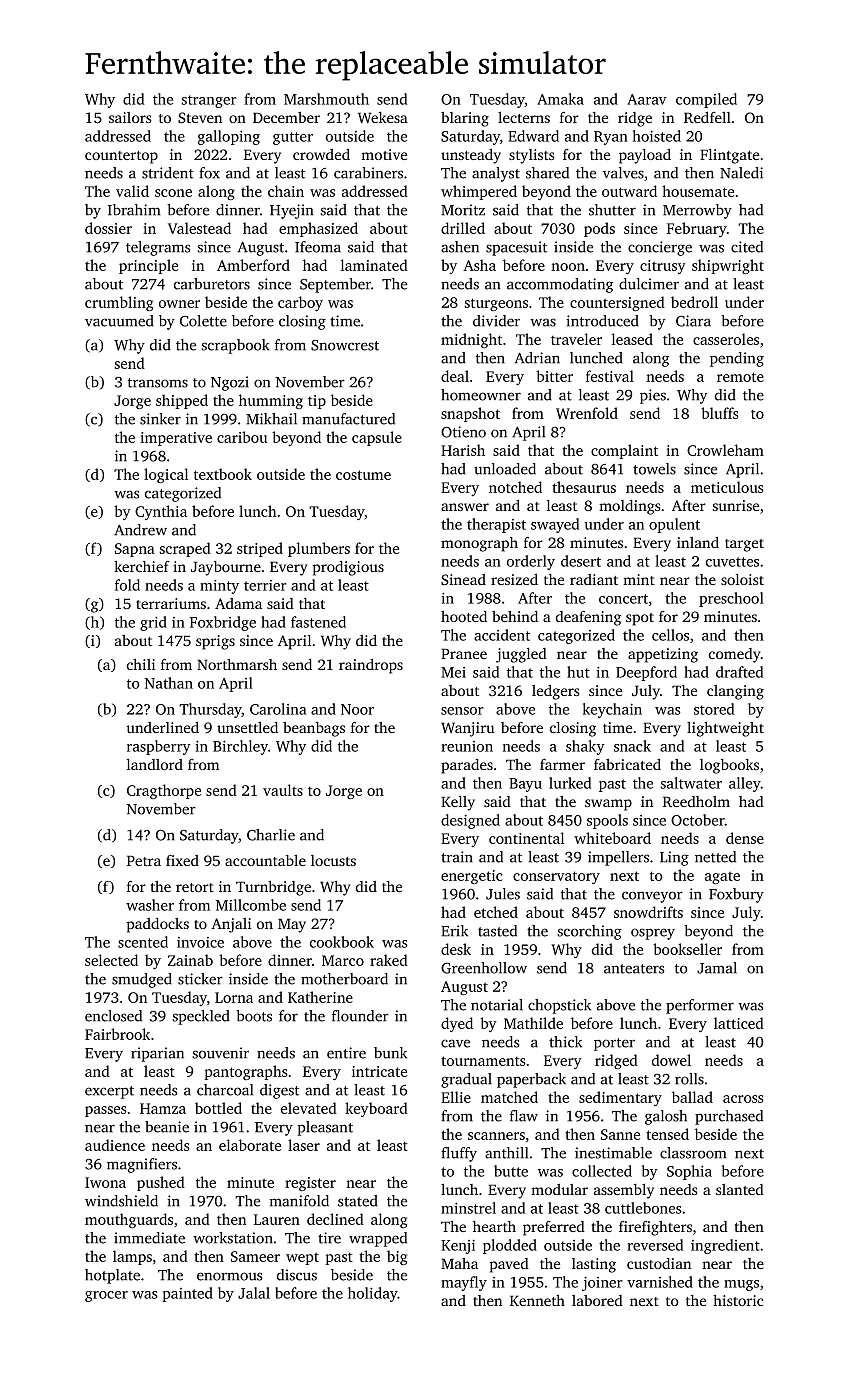 The width and height of the screenshot is (849, 1400). Describe the element at coordinates (153, 623) in the screenshot. I see `grid` at that location.
